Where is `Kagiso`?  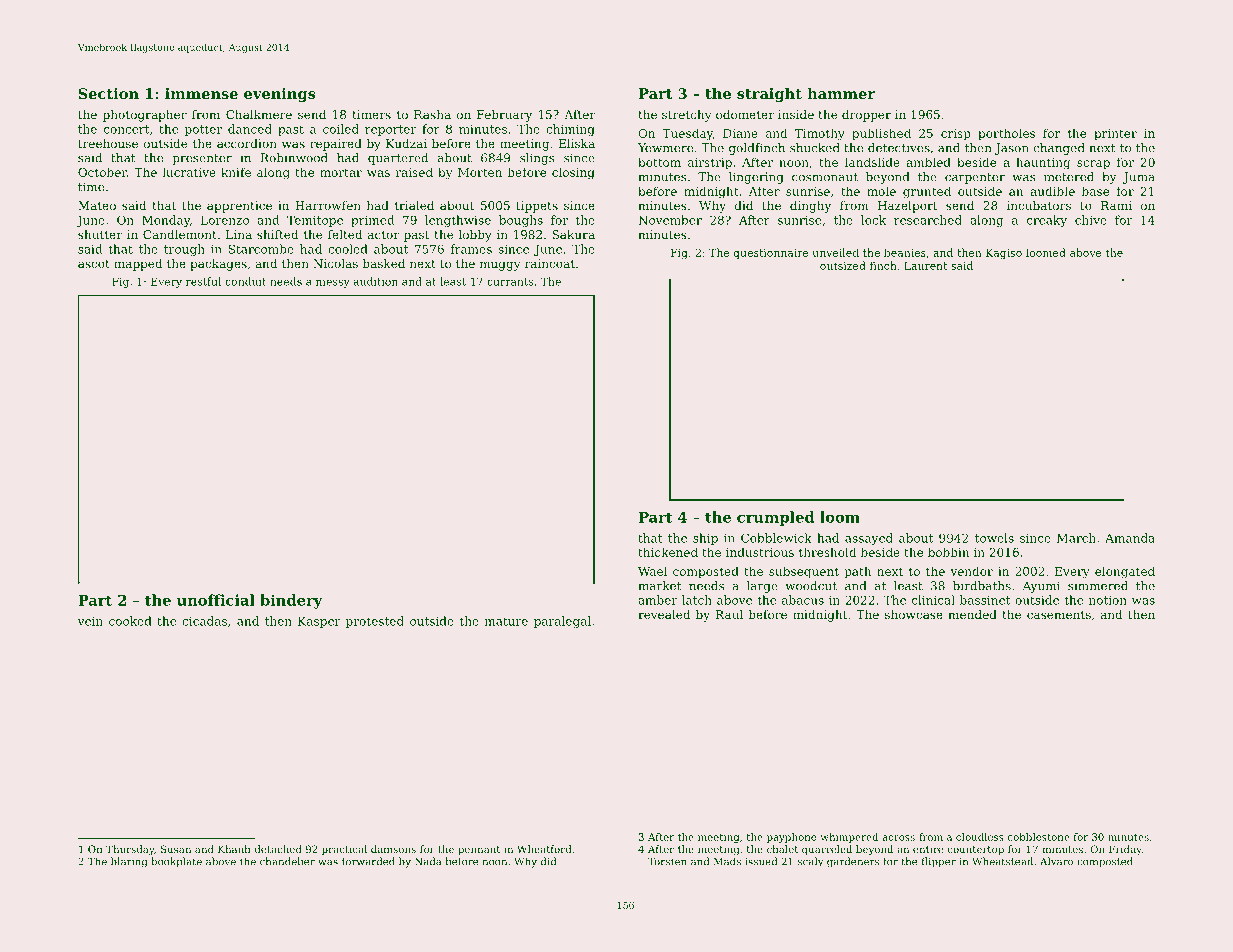
Kagiso is located at coordinates (1004, 254).
